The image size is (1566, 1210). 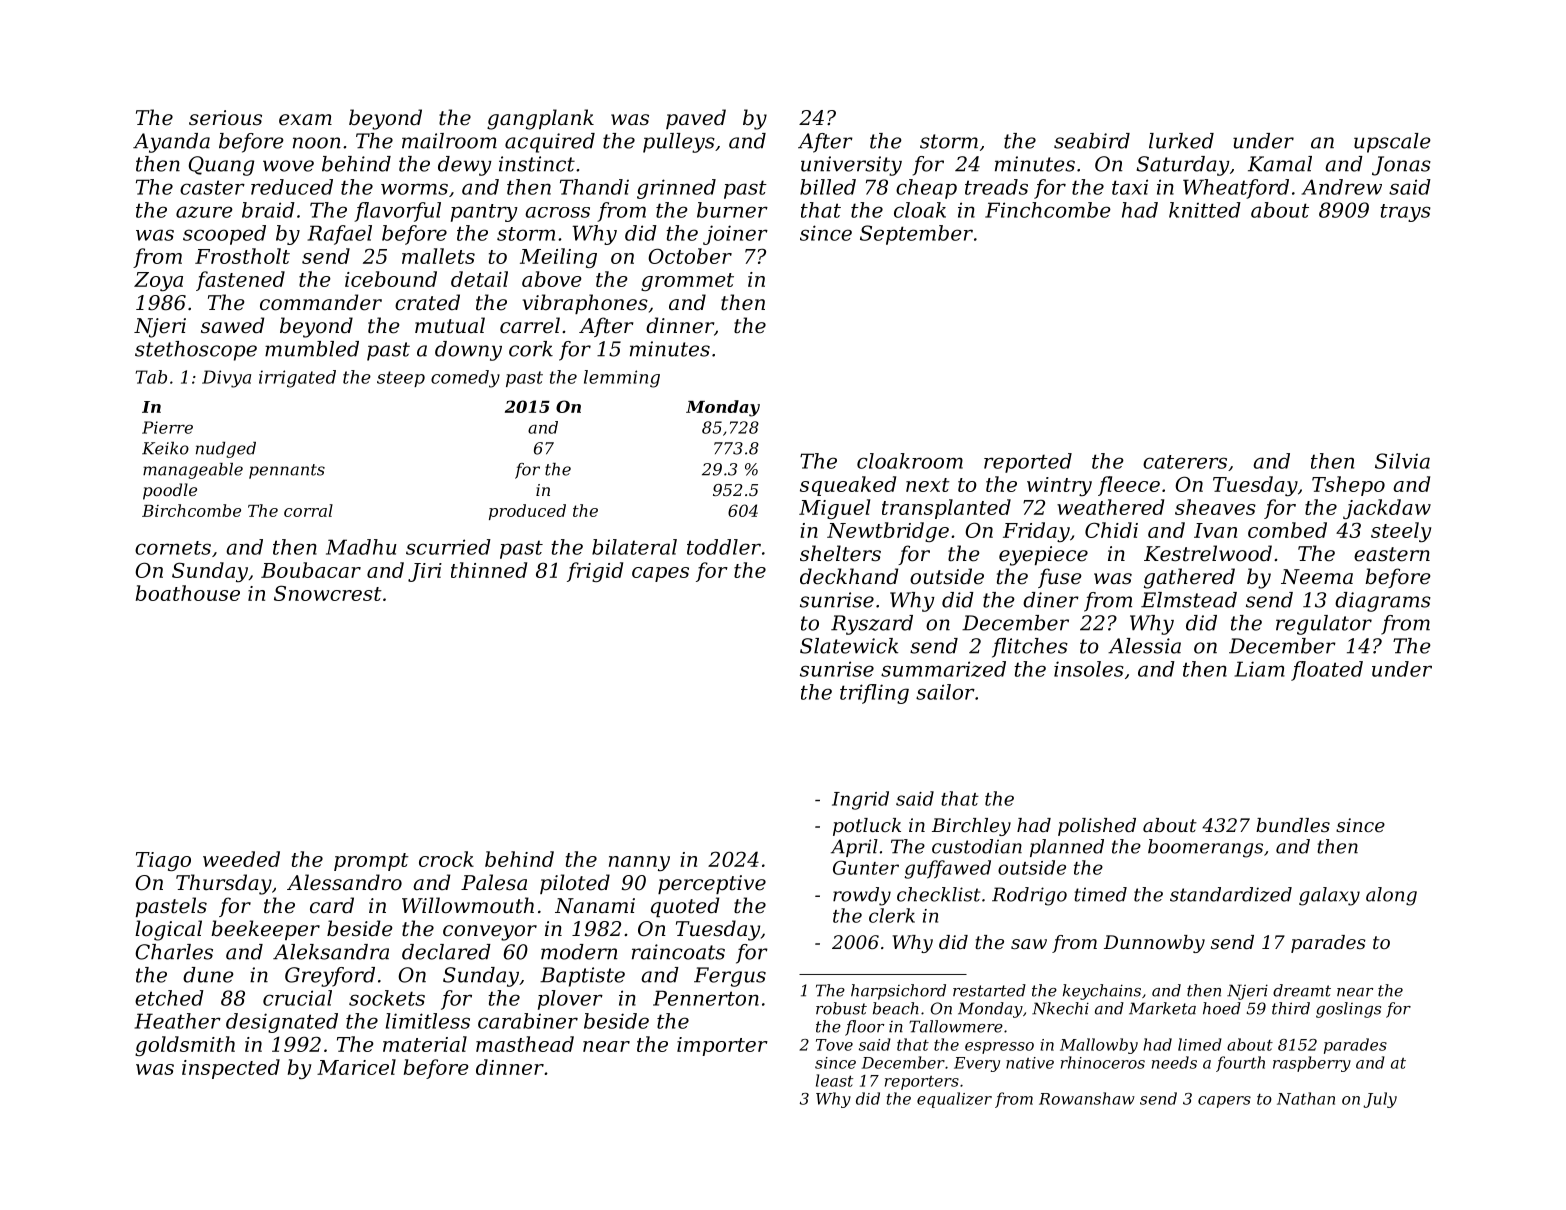 What do you see at coordinates (639, 863) in the image?
I see `nanny` at bounding box center [639, 863].
